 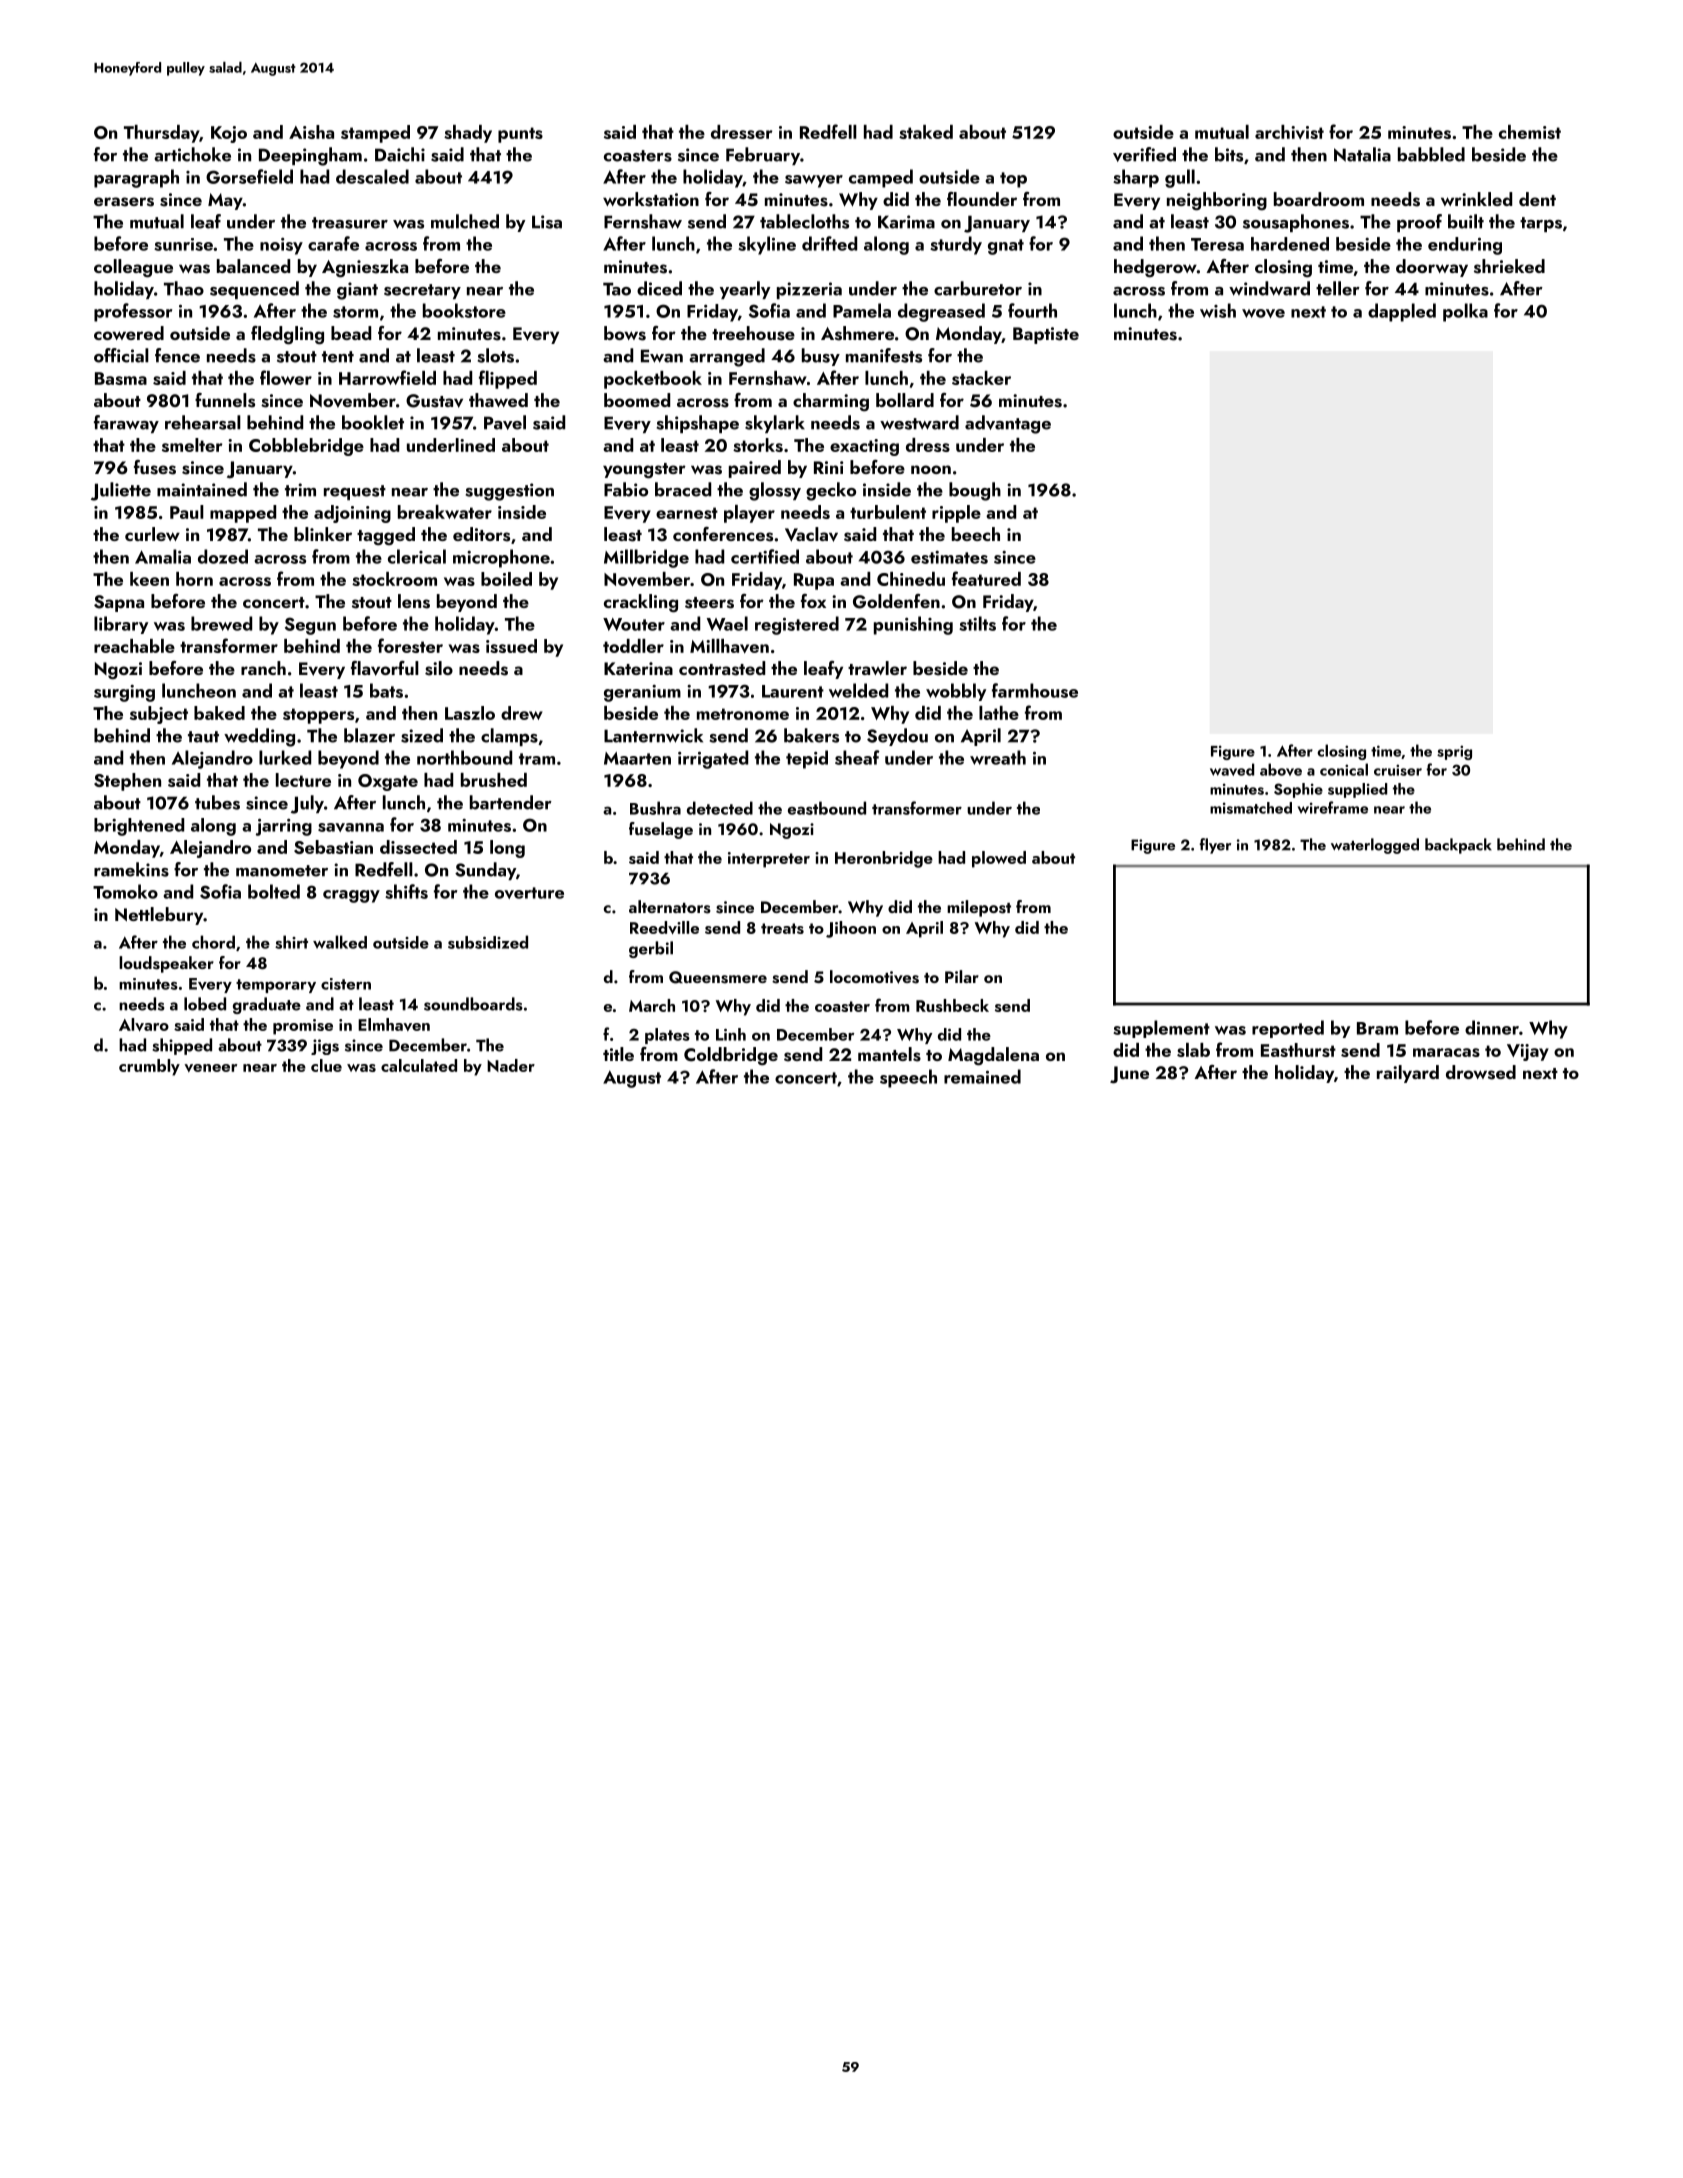 What do you see at coordinates (1129, 1075) in the document?
I see `June` at bounding box center [1129, 1075].
